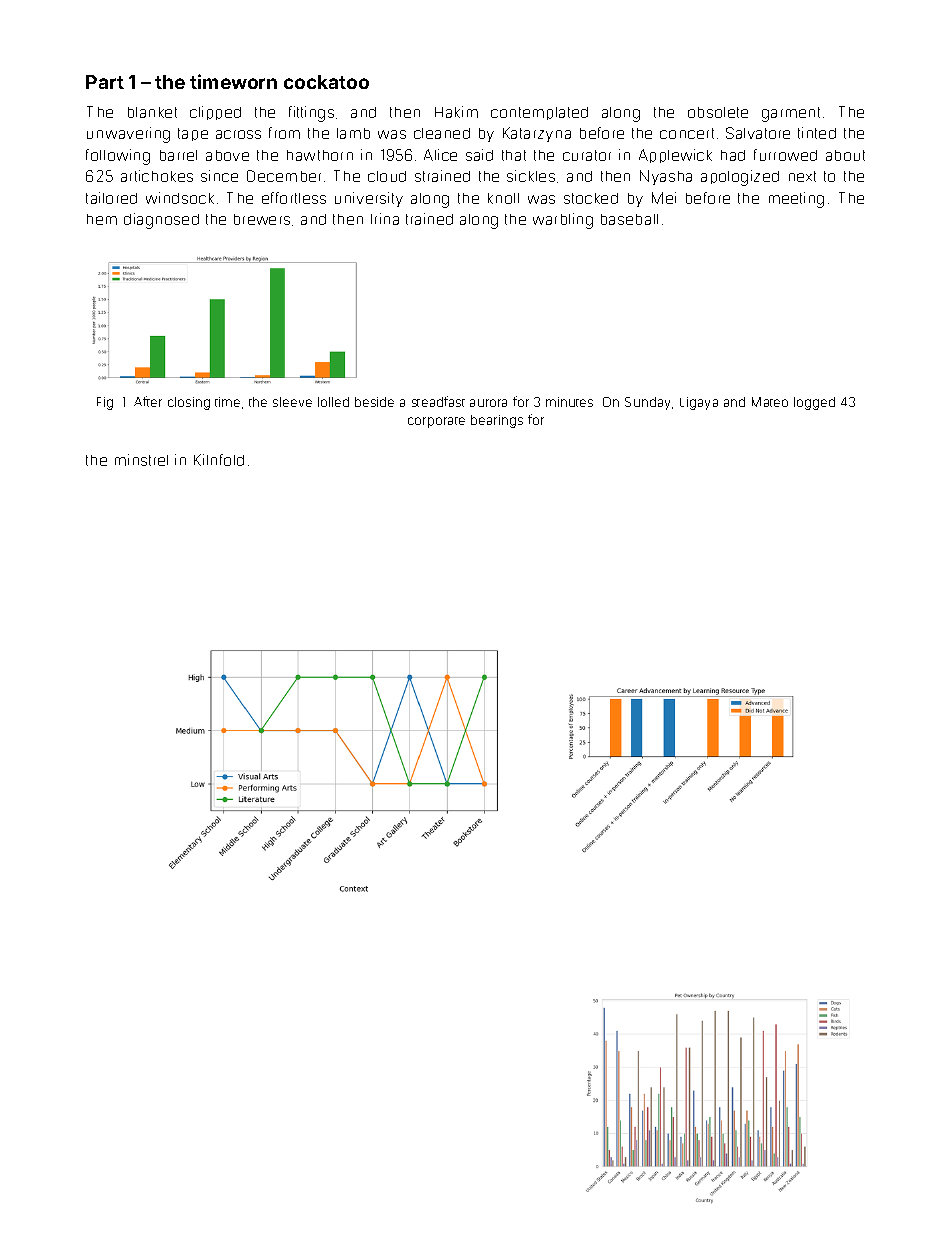 The height and width of the image is (1233, 952). What do you see at coordinates (791, 114) in the image?
I see `garment` at bounding box center [791, 114].
